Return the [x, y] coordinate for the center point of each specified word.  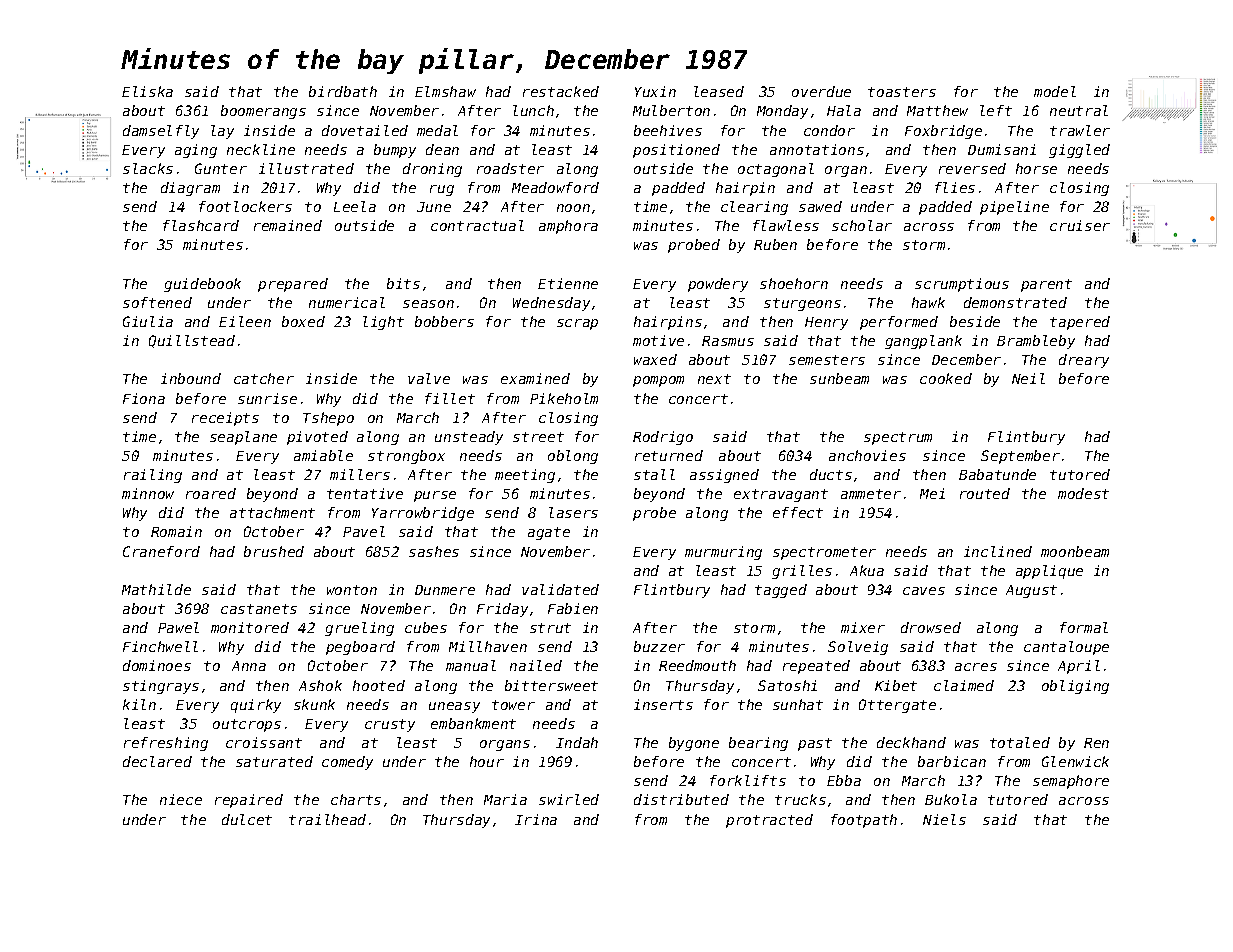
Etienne [568, 283]
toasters [902, 92]
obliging [1075, 687]
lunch [533, 110]
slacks [148, 168]
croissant [264, 742]
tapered [1080, 323]
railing [153, 476]
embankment [473, 723]
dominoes [157, 665]
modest [1083, 493]
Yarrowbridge [423, 514]
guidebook [202, 285]
